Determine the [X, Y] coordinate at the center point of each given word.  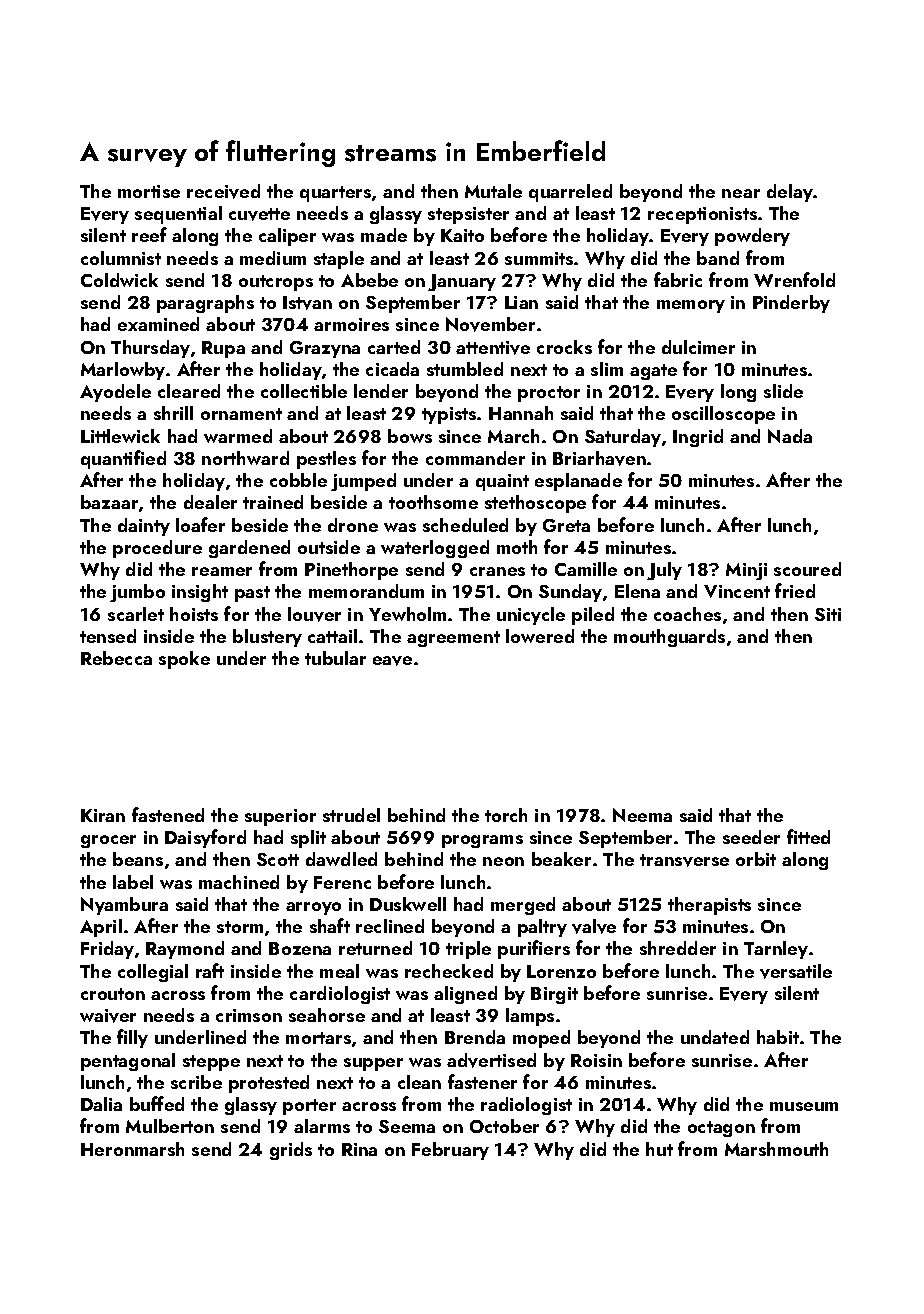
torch [506, 815]
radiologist [526, 1106]
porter [309, 1107]
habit [778, 1037]
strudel [351, 815]
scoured [807, 569]
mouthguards [669, 638]
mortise [149, 191]
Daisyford [205, 838]
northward [245, 458]
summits [539, 258]
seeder [751, 837]
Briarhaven [599, 458]
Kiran [103, 815]
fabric [678, 279]
